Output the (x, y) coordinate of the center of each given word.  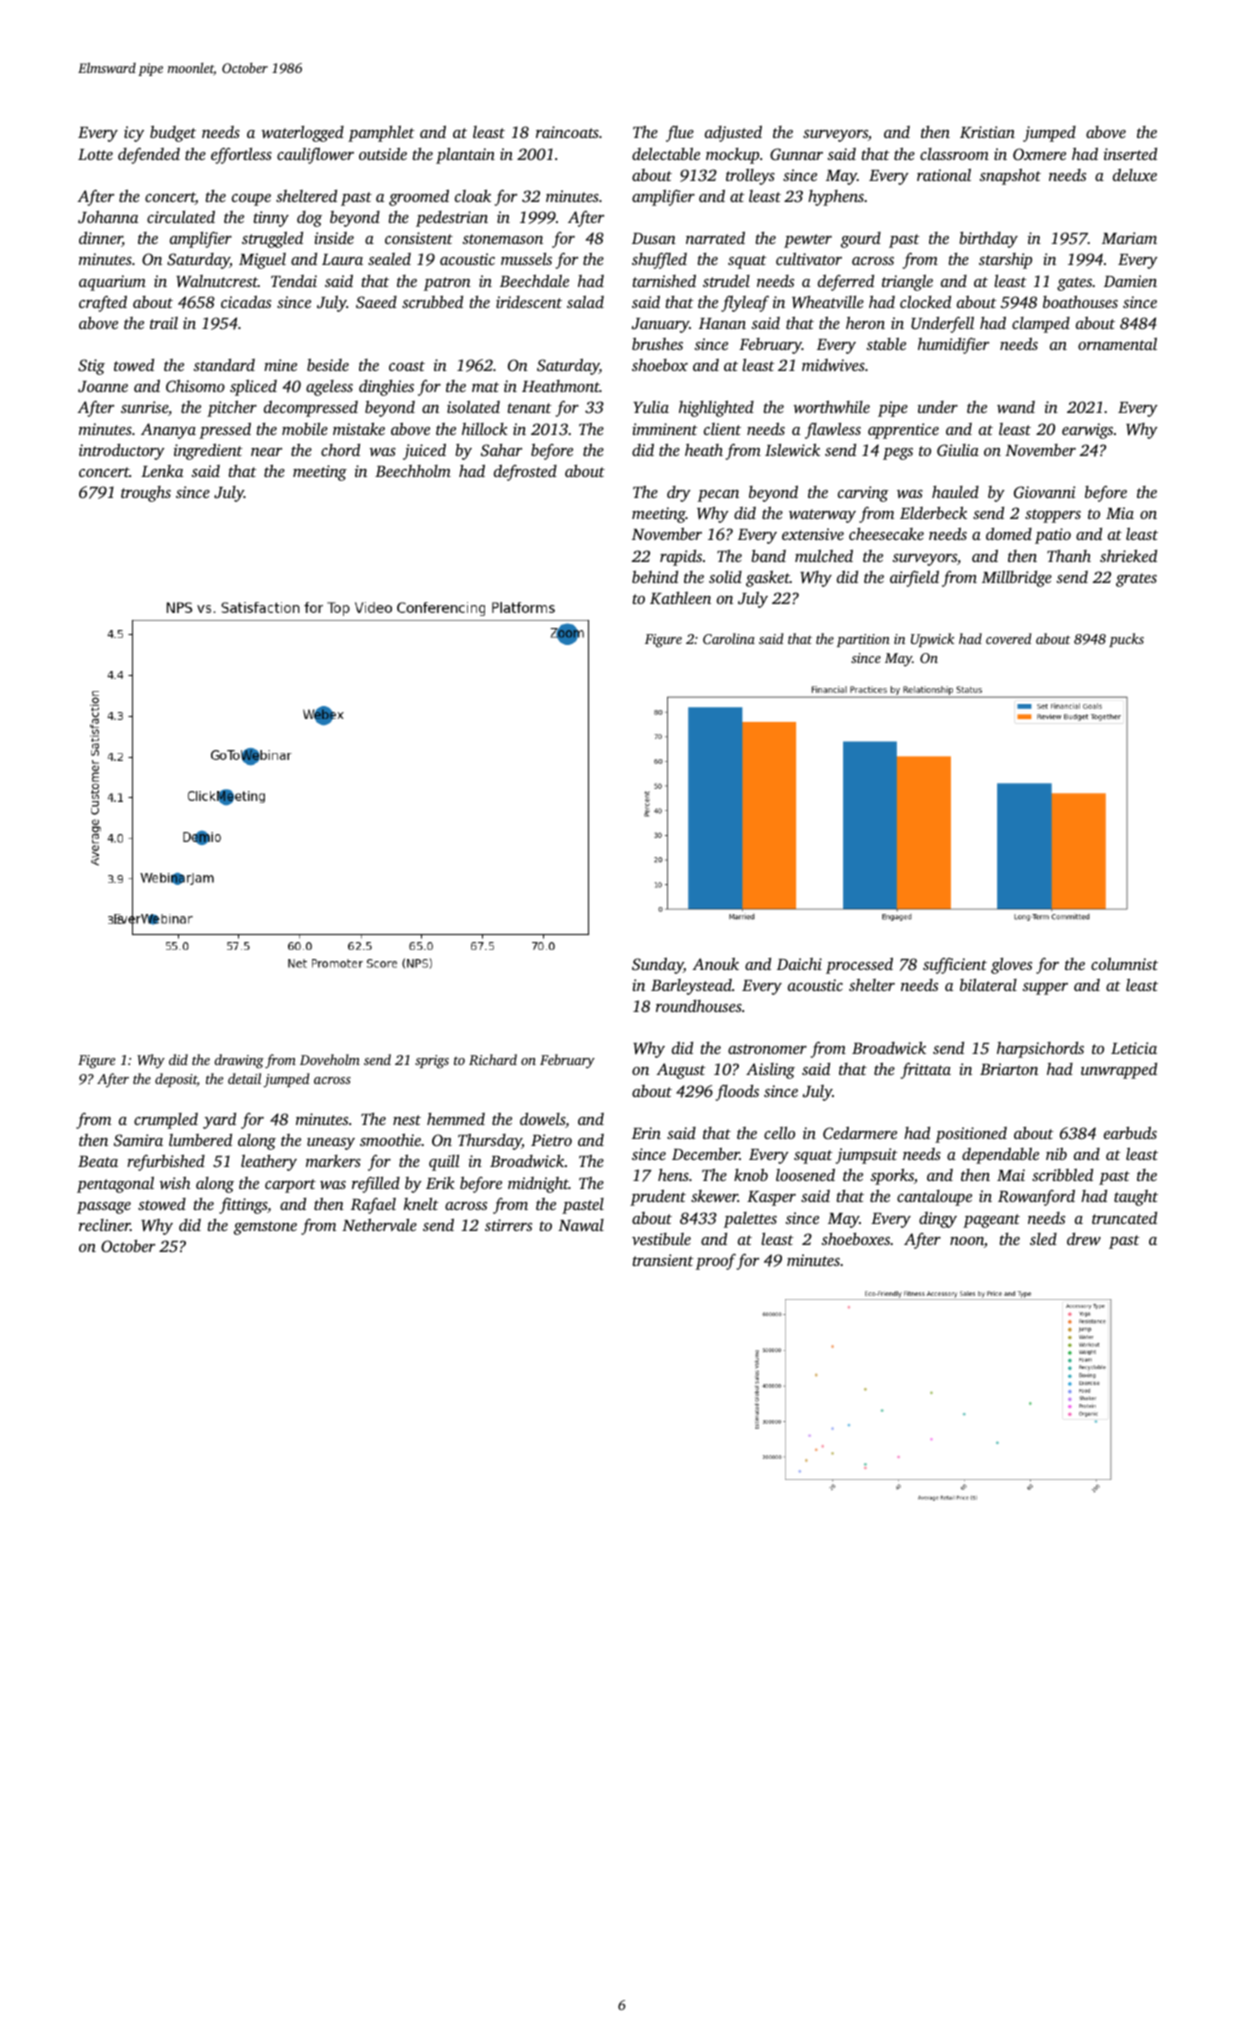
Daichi (799, 964)
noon (967, 1241)
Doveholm (330, 1059)
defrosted (525, 472)
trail (164, 323)
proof (716, 1262)
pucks (1126, 640)
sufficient (955, 966)
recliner (104, 1225)
